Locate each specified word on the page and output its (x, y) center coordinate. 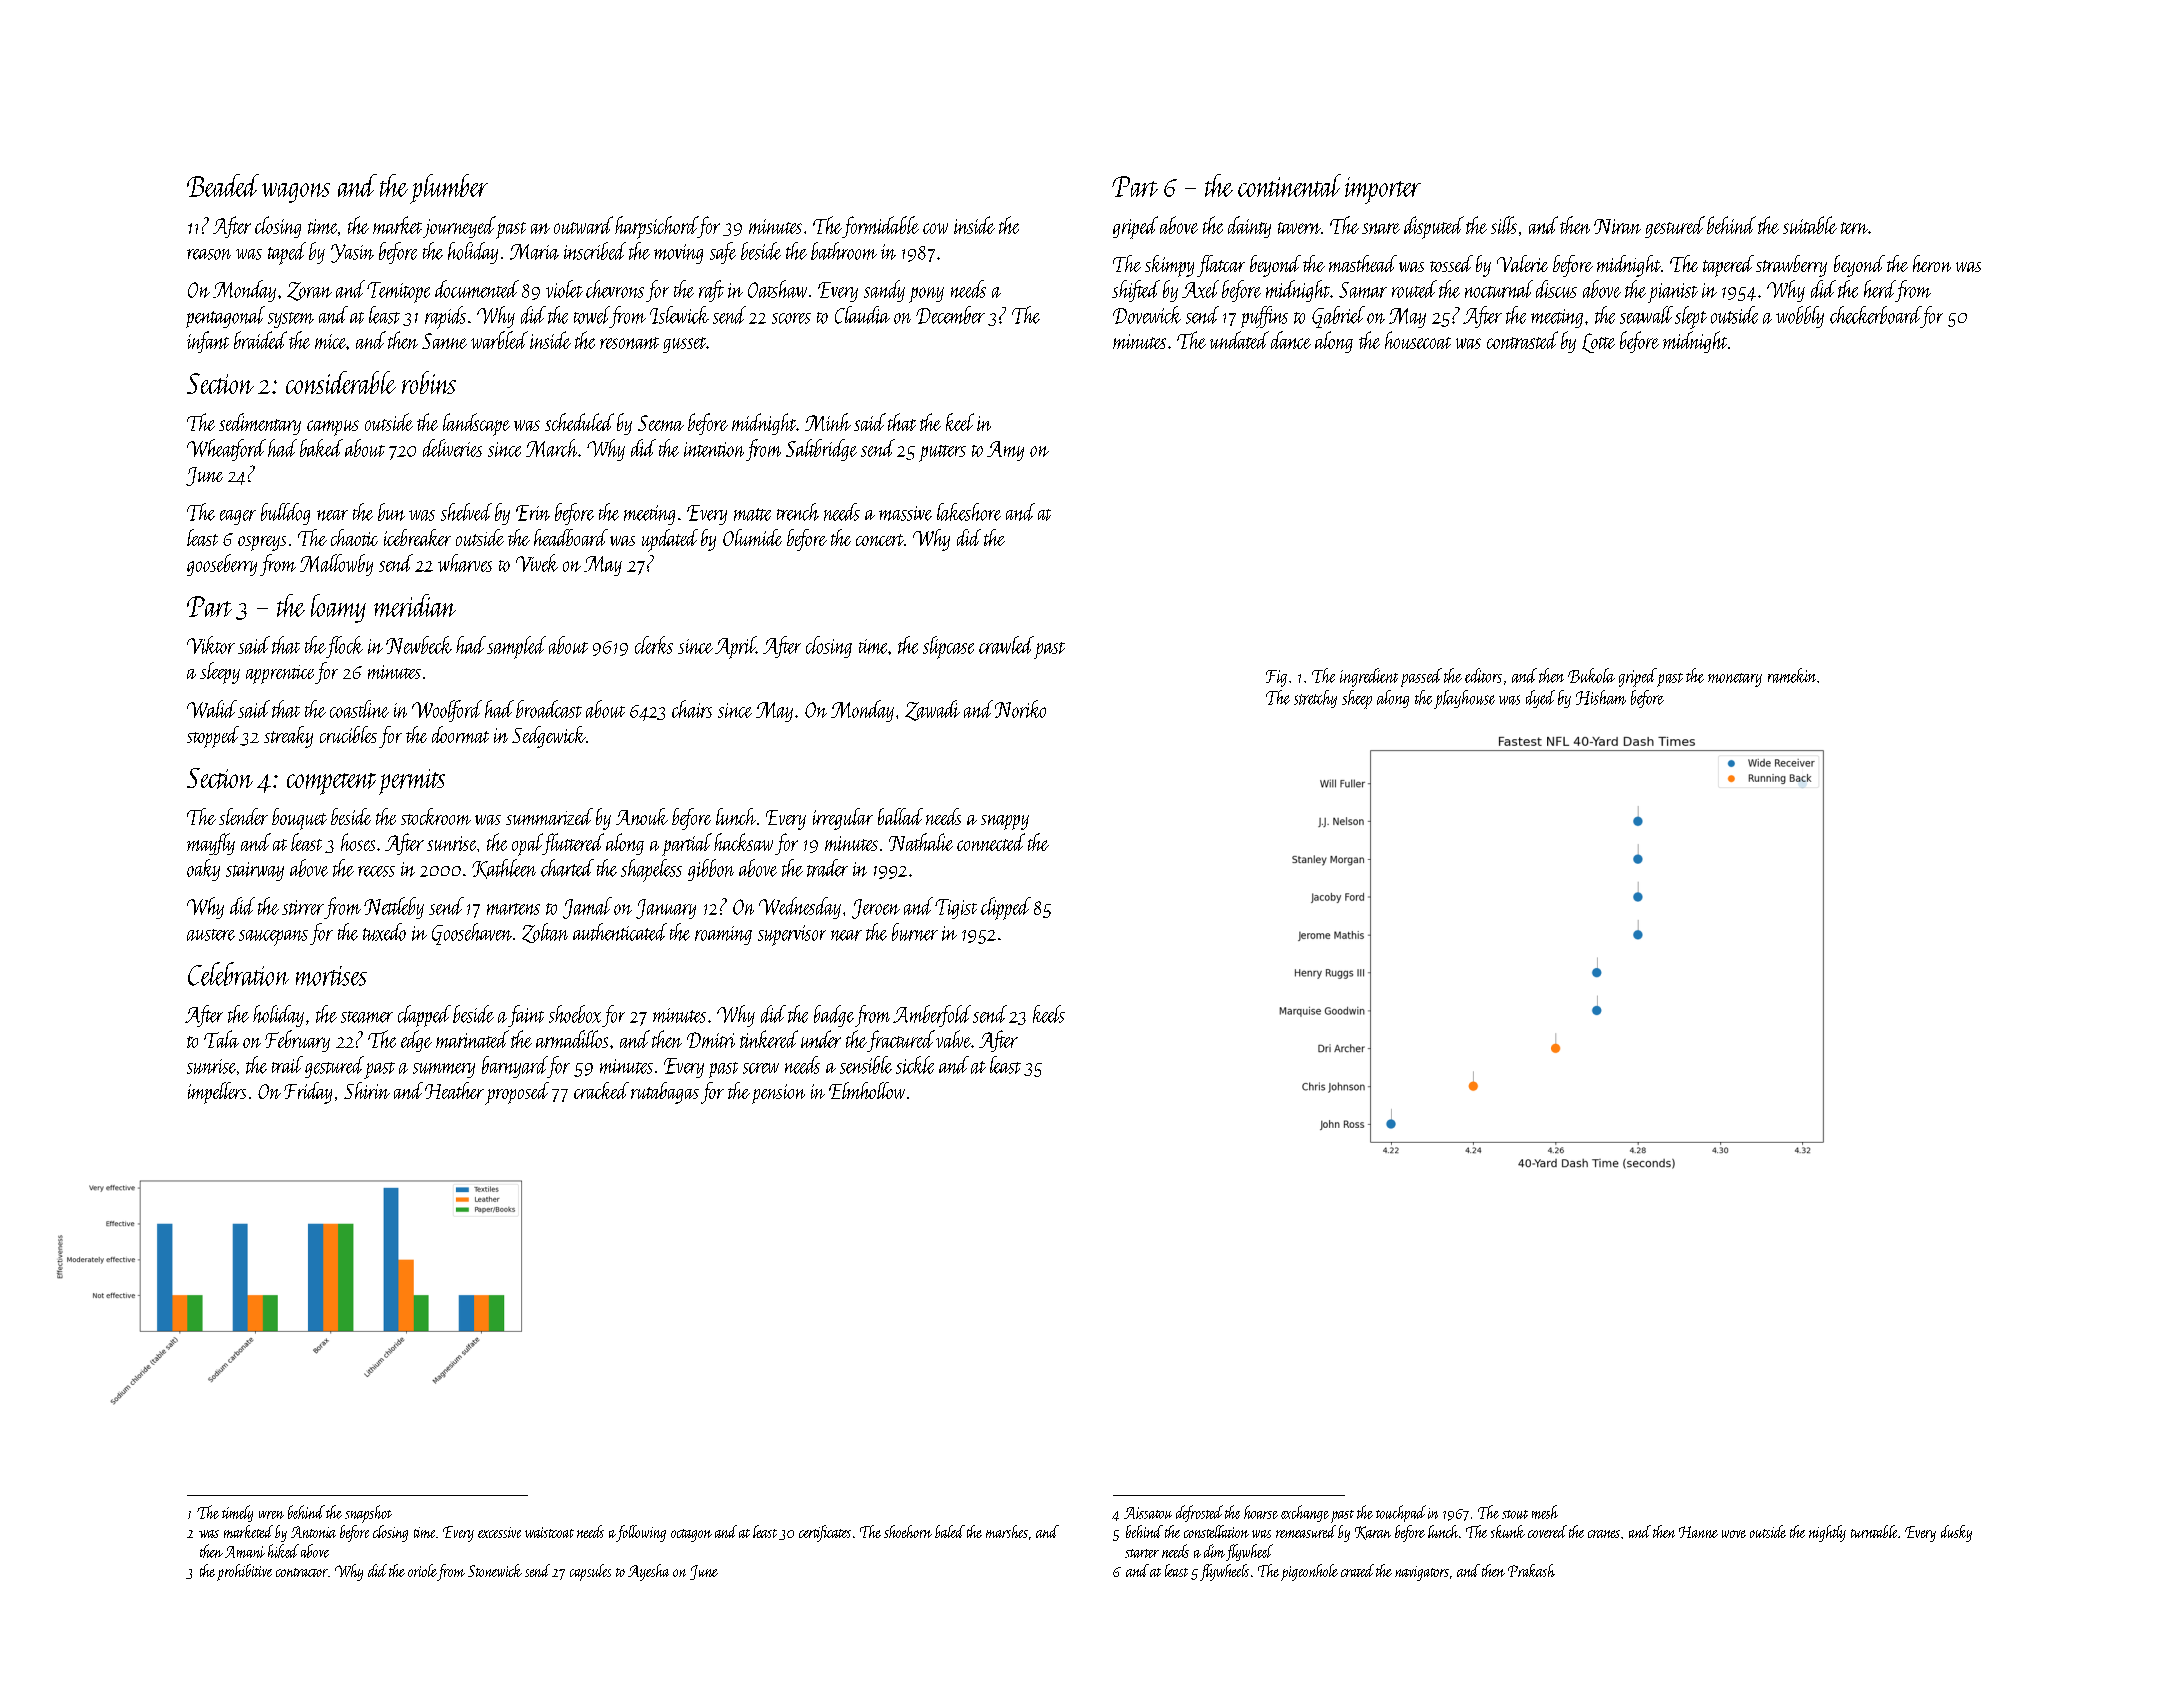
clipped (1006, 908)
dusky (1956, 1533)
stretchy (1315, 699)
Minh (828, 422)
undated (1239, 340)
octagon (691, 1535)
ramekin (1792, 675)
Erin (533, 513)
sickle (915, 1065)
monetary (1735, 680)
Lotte (1598, 343)
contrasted (1522, 340)
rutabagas (665, 1093)
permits (412, 782)
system (291, 320)
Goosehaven (472, 934)
